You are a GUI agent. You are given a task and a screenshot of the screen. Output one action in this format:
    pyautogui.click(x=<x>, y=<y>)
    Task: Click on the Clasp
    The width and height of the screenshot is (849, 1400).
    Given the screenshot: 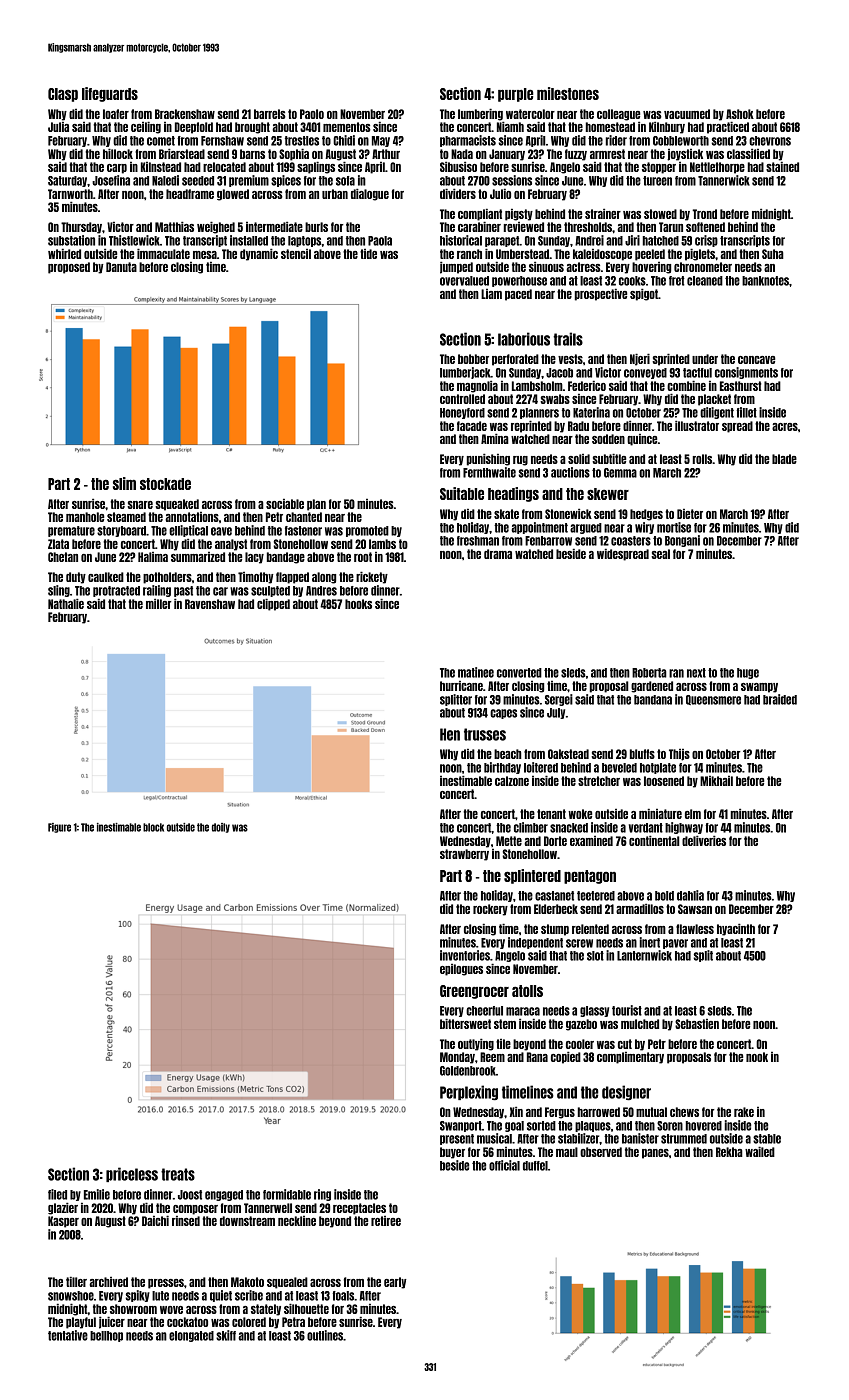 What is the action you would take?
    pyautogui.click(x=63, y=95)
